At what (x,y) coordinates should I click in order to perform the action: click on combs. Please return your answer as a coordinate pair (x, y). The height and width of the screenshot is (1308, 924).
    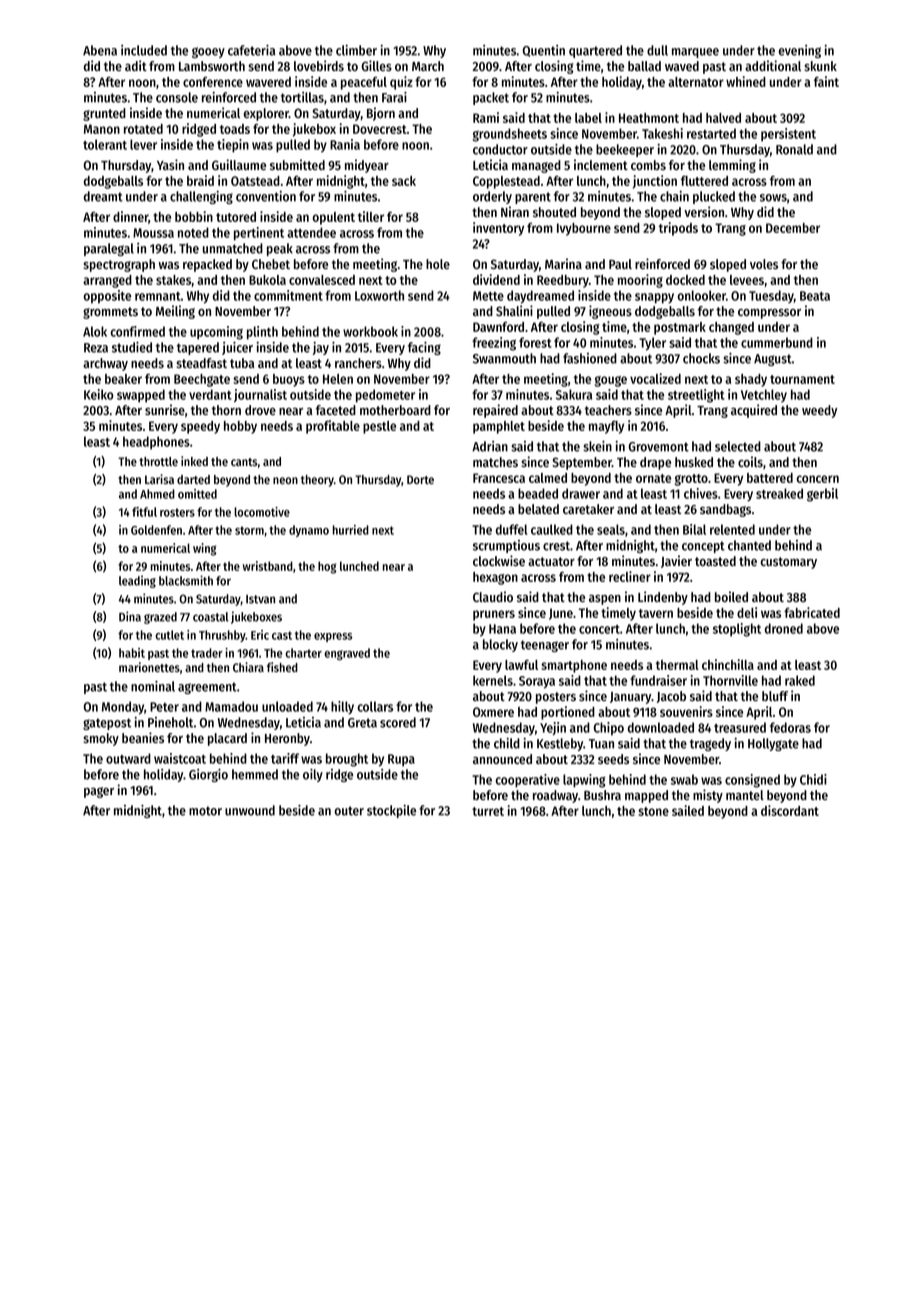
    Looking at the image, I should click on (648, 165).
